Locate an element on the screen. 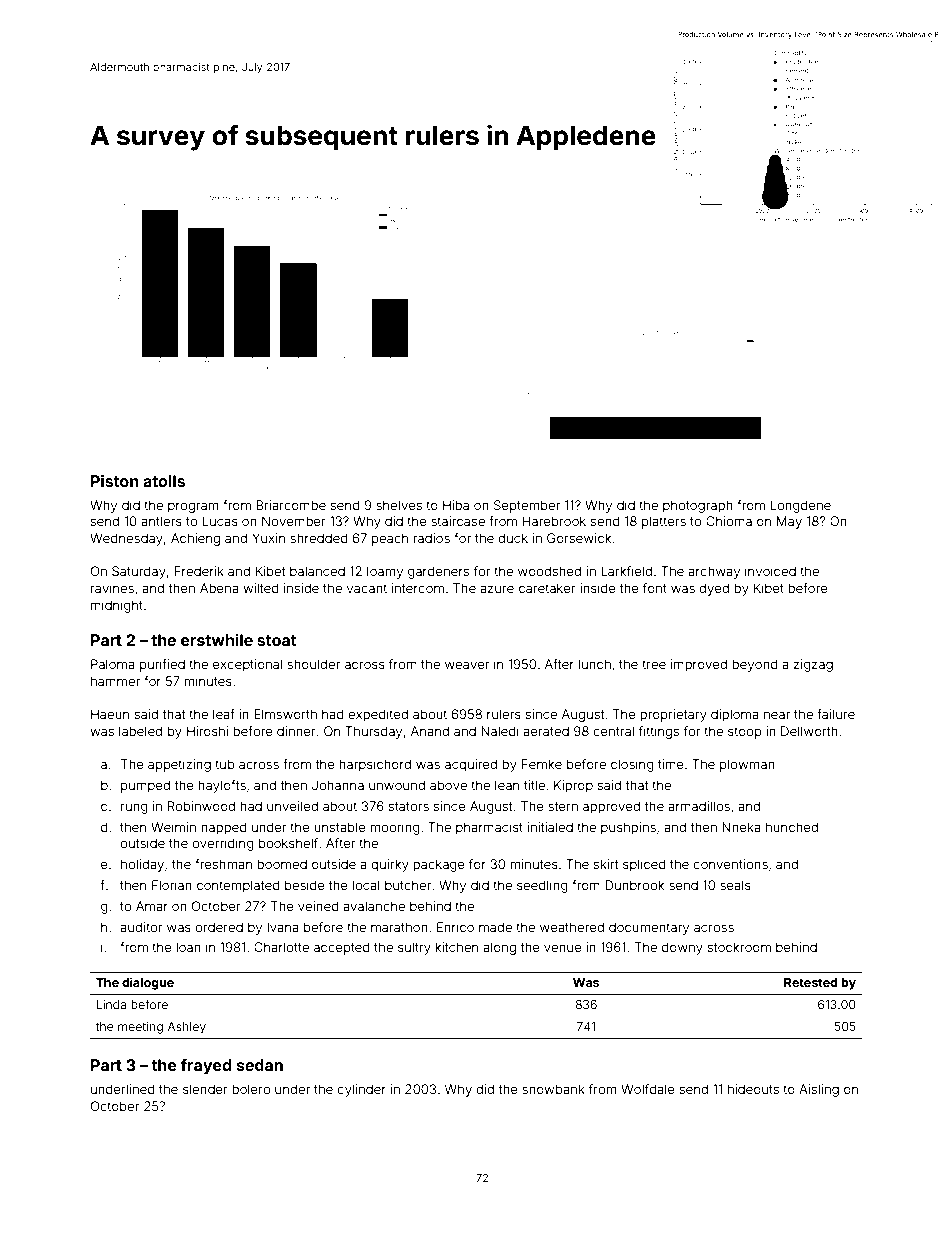 Image resolution: width=952 pixels, height=1233 pixels. Hiba is located at coordinates (456, 505).
